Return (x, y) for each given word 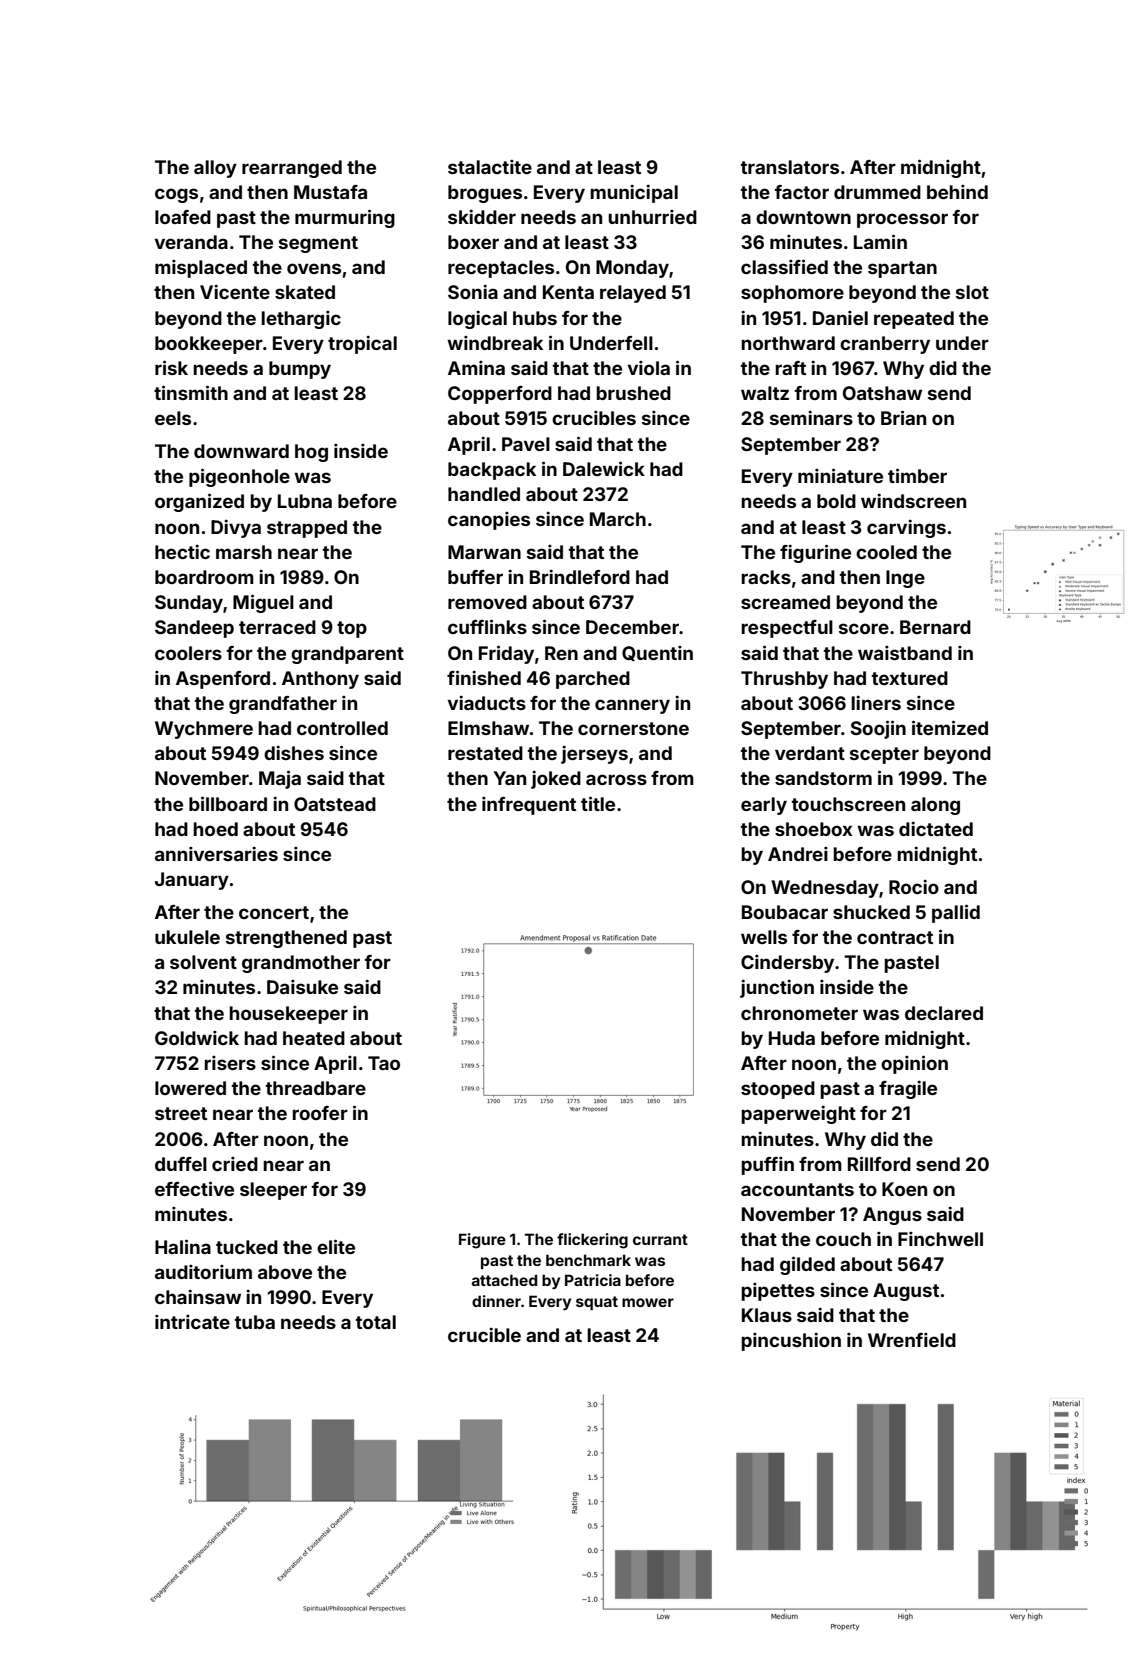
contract (895, 937)
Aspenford (223, 680)
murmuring (345, 218)
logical (477, 320)
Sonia (473, 292)
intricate (192, 1322)
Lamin (880, 241)
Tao (384, 1063)
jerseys (594, 755)
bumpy (300, 370)
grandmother (301, 964)
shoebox (813, 829)
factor (802, 192)
